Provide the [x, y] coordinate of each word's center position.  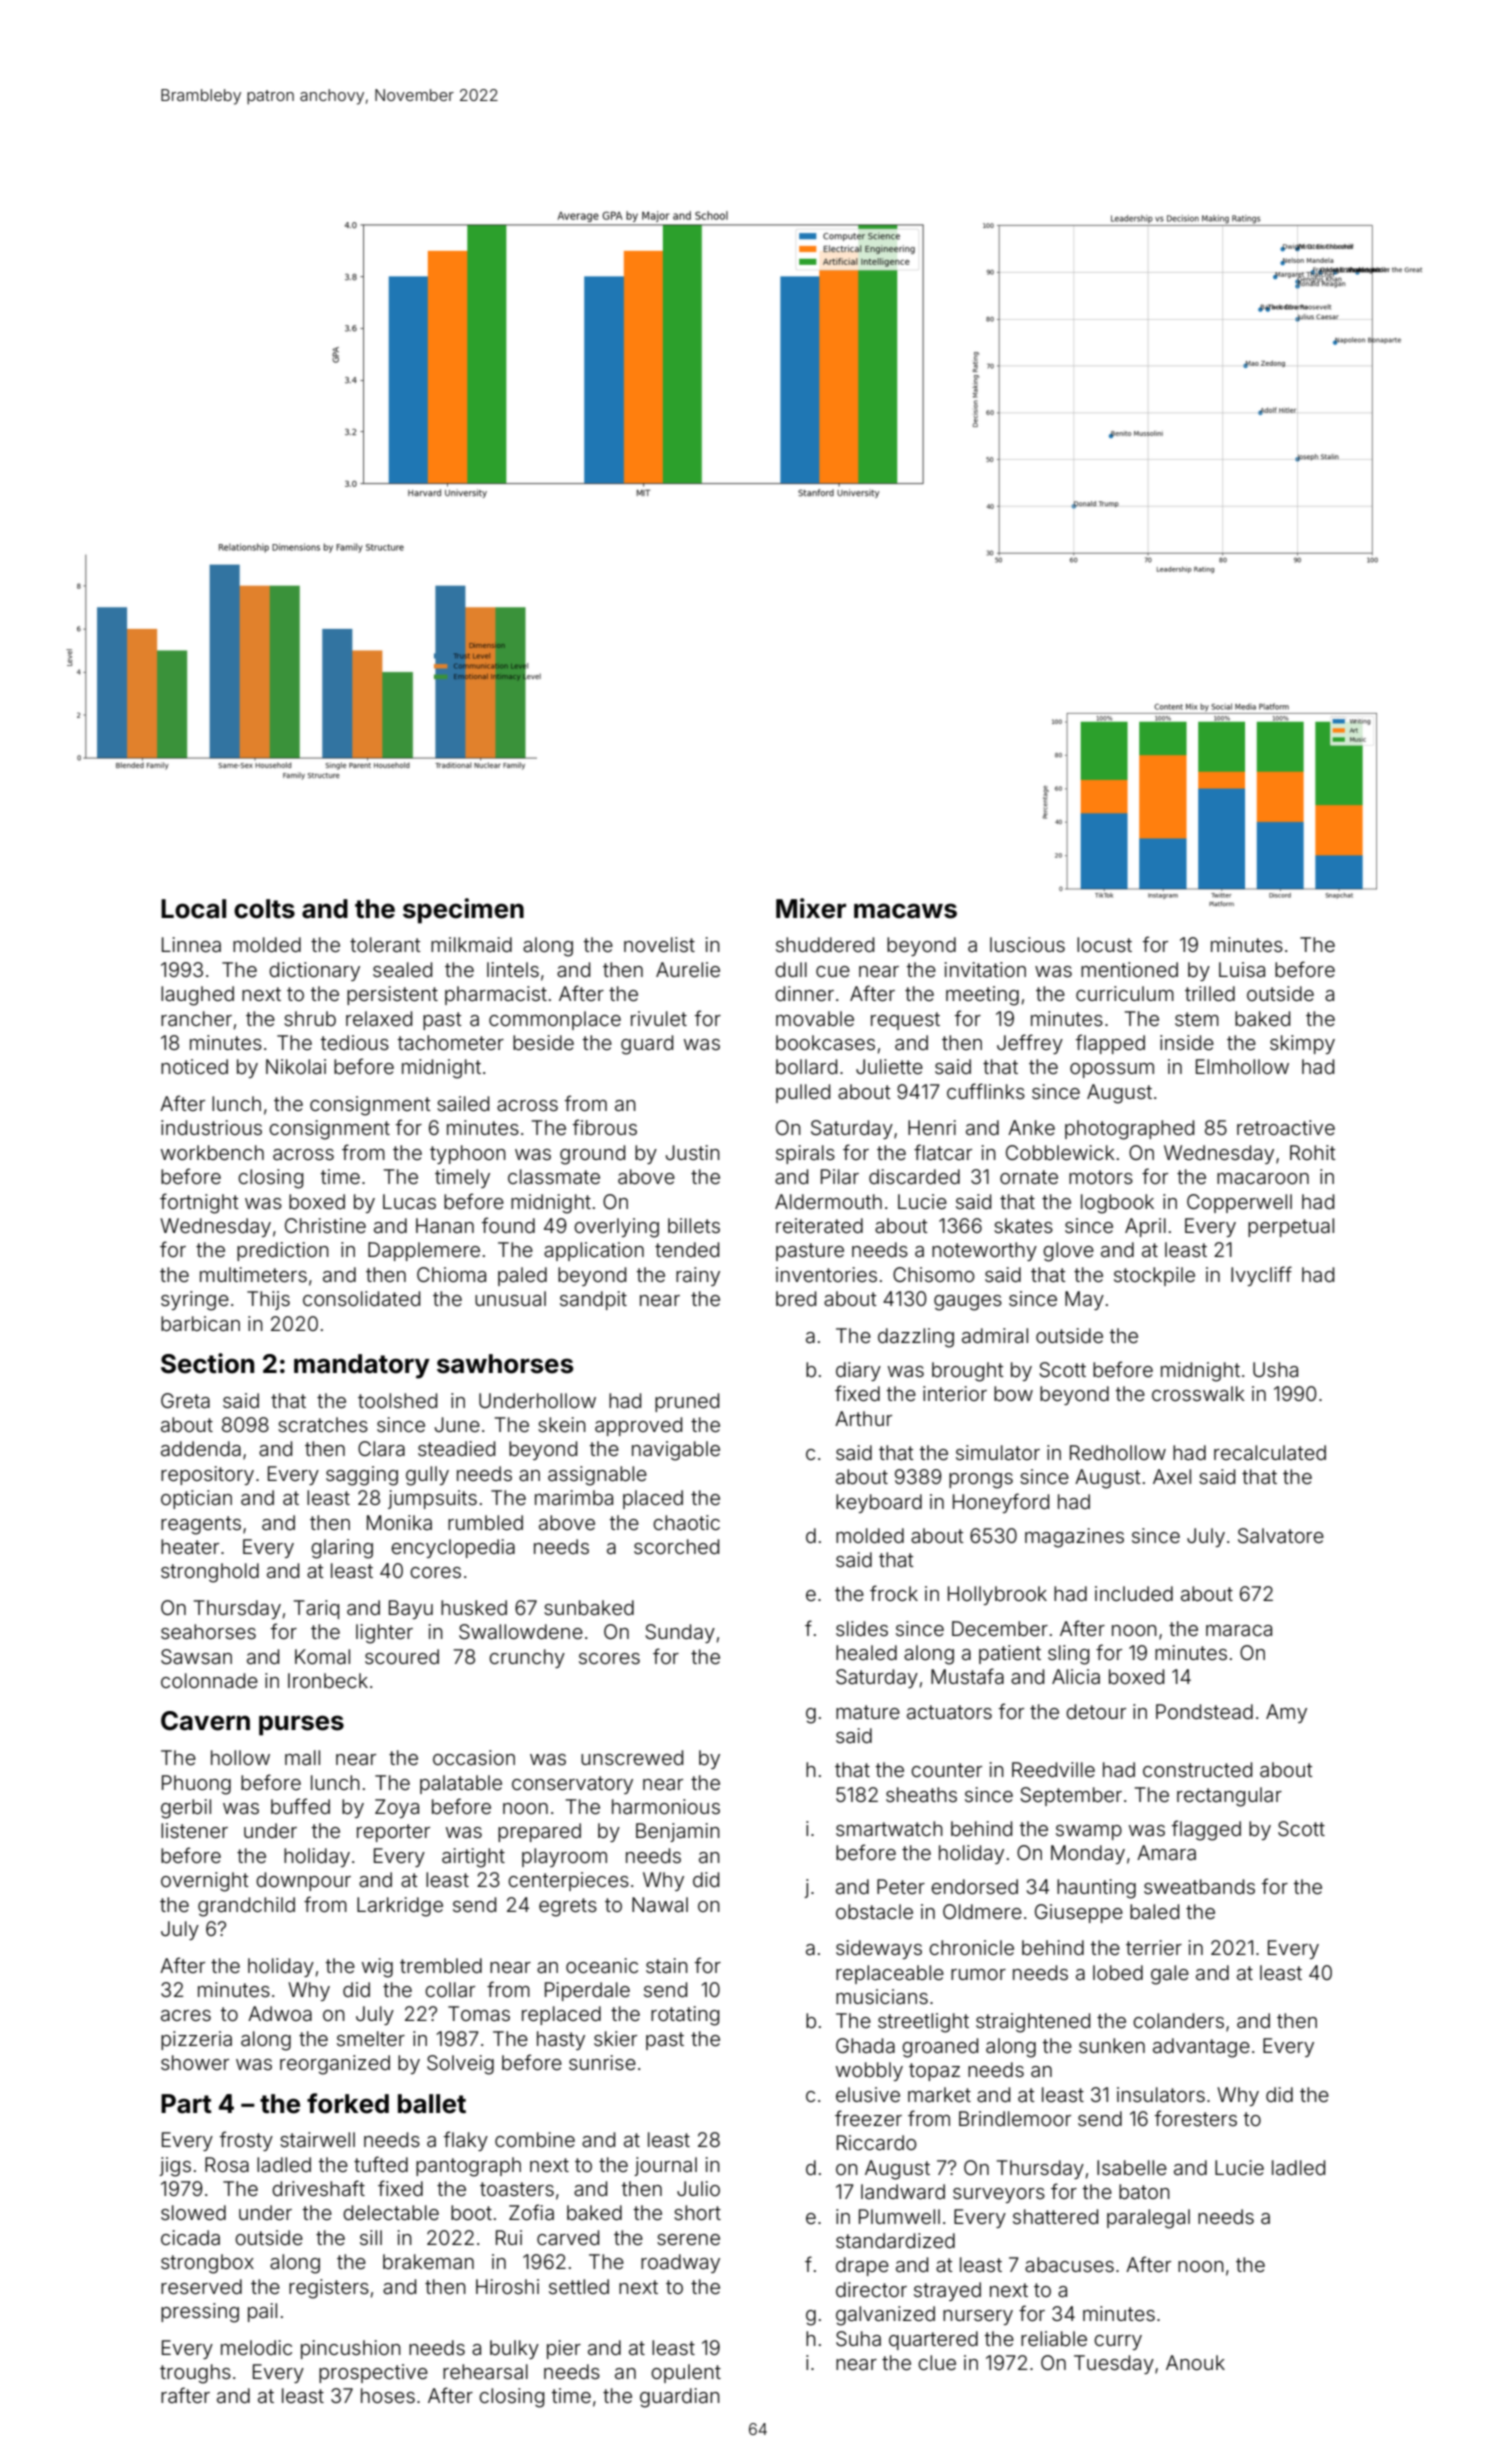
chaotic [686, 1522]
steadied [456, 1448]
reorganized [335, 2065]
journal [665, 2166]
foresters [1195, 2118]
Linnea [191, 944]
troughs [195, 2374]
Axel [1172, 1476]
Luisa [1242, 969]
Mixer [811, 908]
